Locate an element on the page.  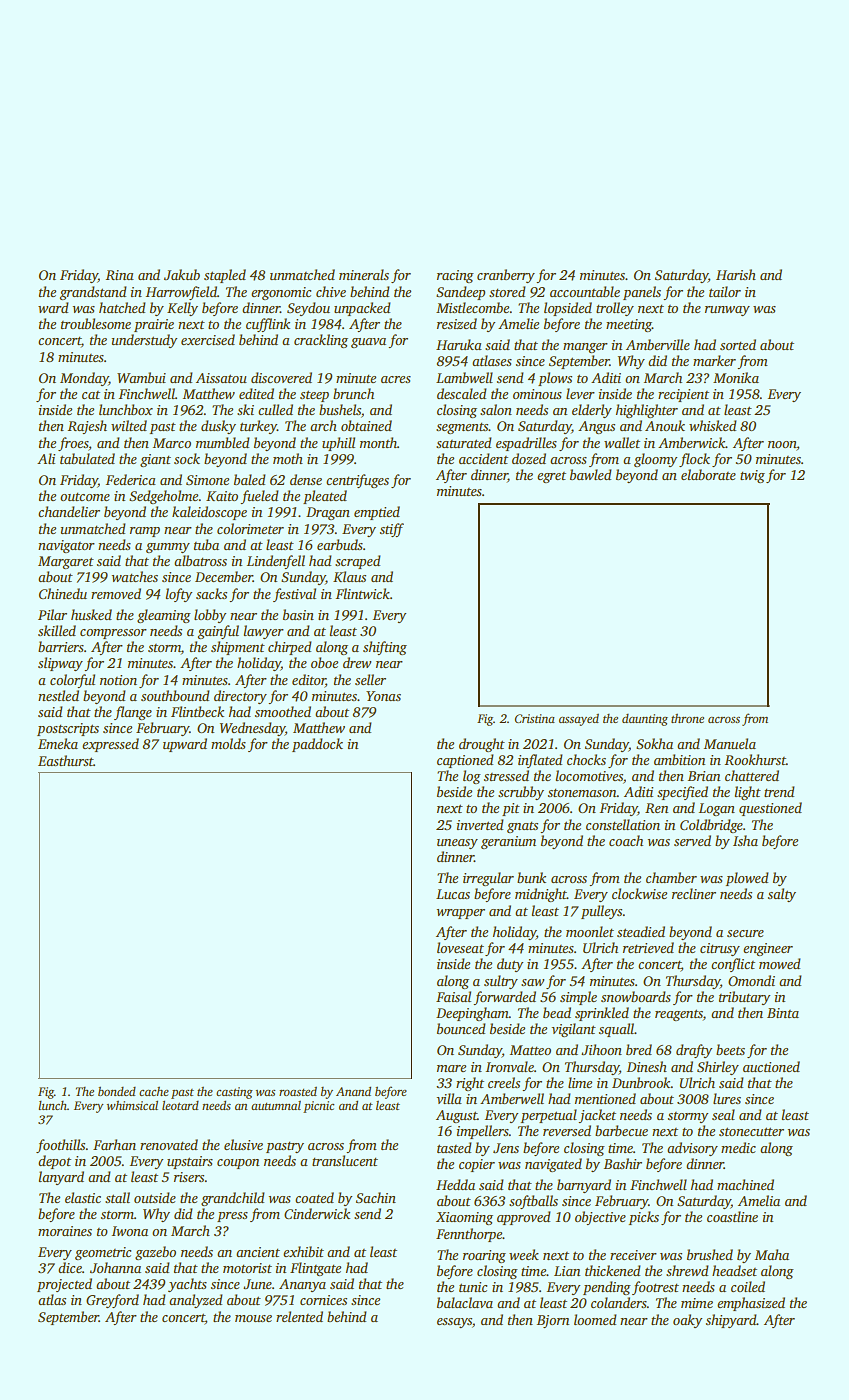
Faisal is located at coordinates (453, 996).
